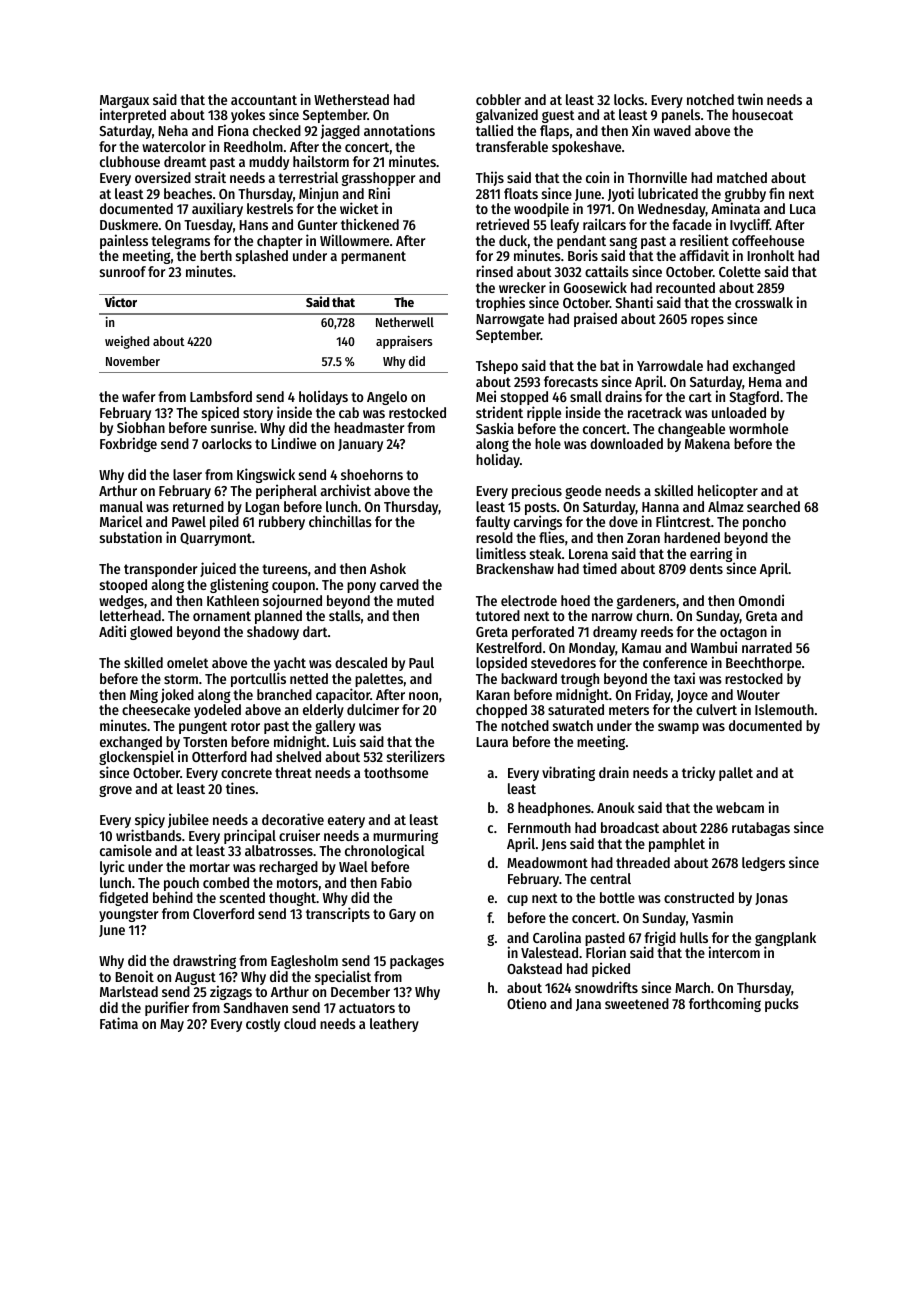  What do you see at coordinates (351, 99) in the screenshot?
I see `Wetherstead` at bounding box center [351, 99].
